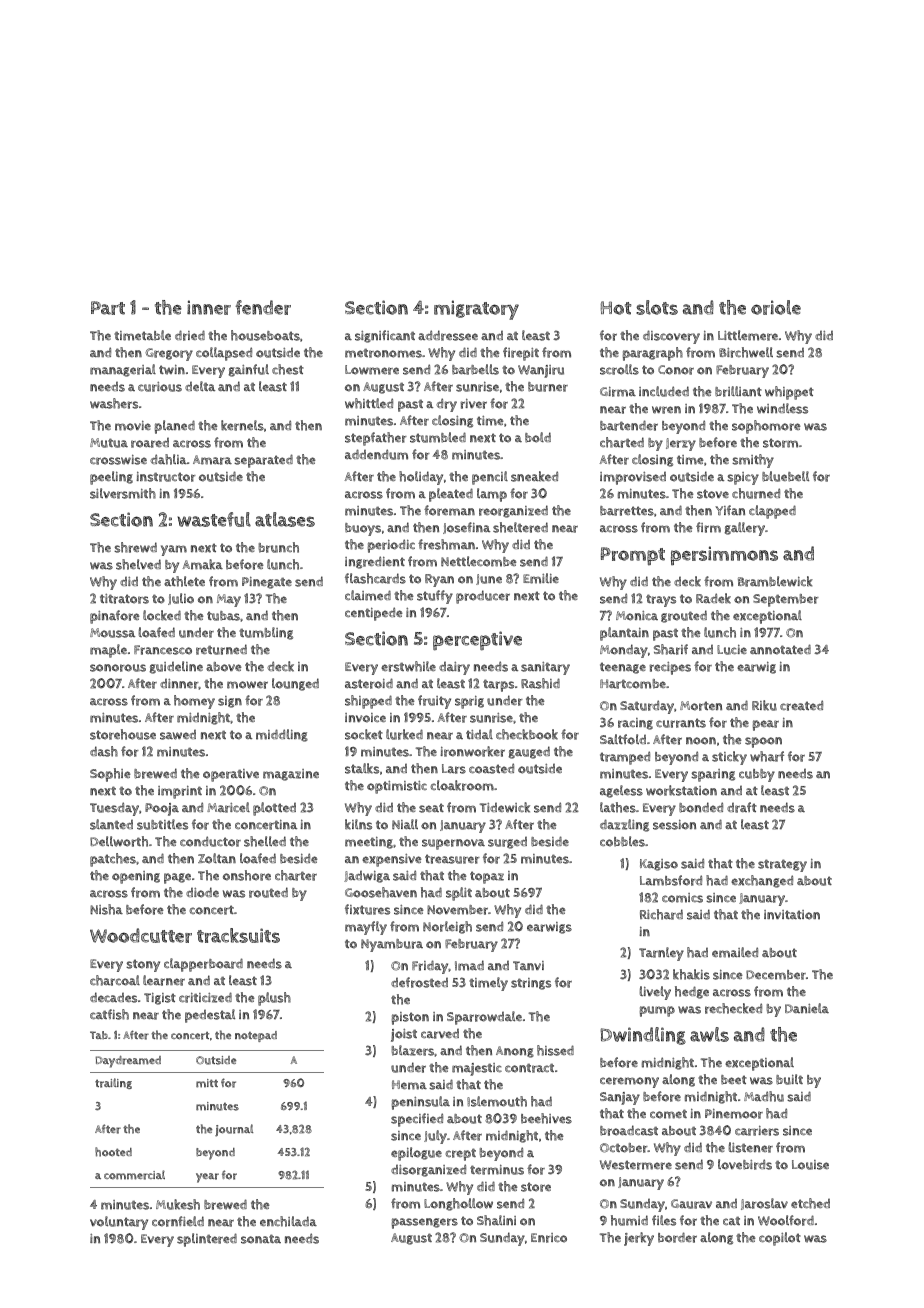 This screenshot has height=1308, width=924. What do you see at coordinates (624, 651) in the screenshot?
I see `Monday` at bounding box center [624, 651].
